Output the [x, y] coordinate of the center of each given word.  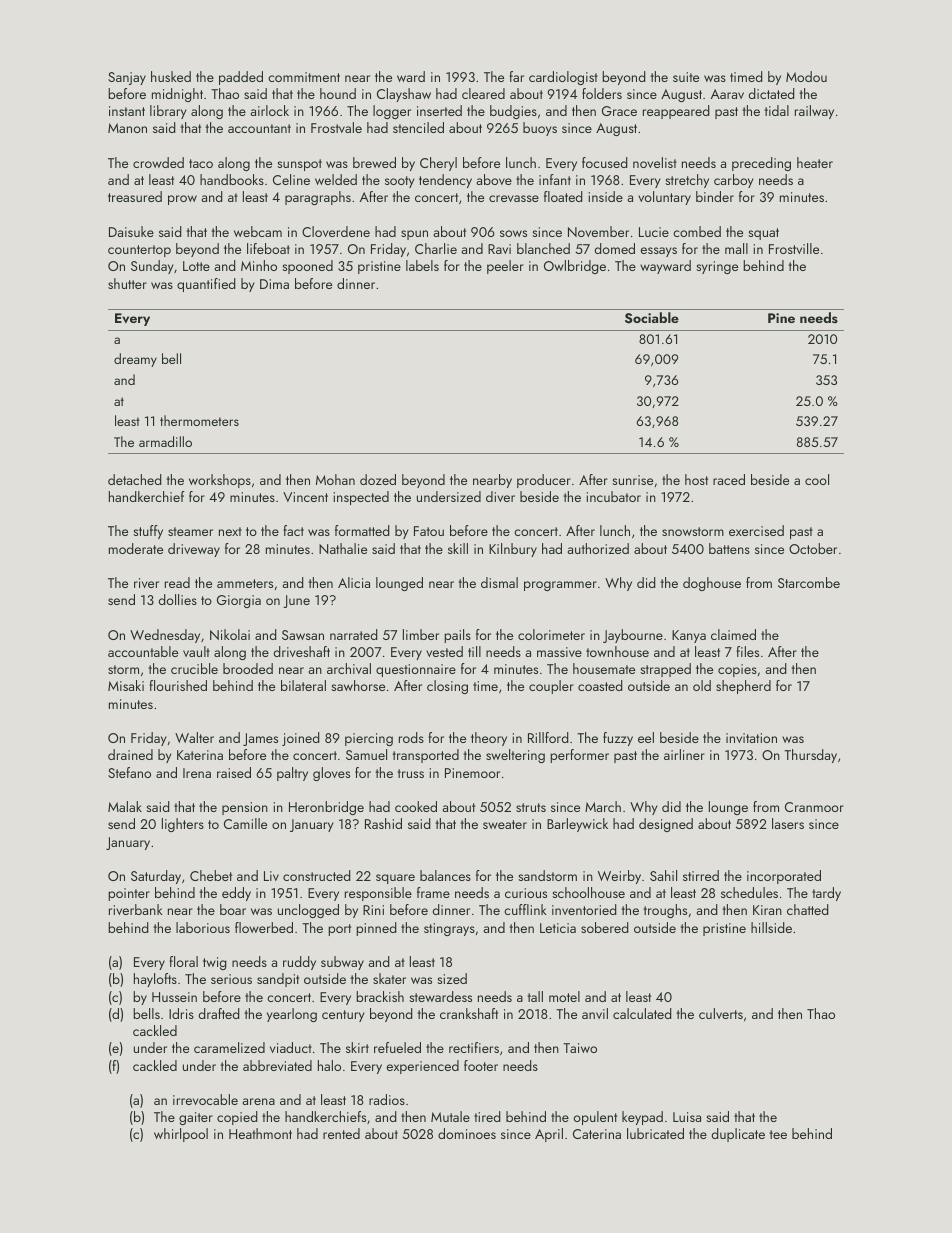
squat [763, 234]
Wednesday [165, 636]
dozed [378, 479]
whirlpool [181, 1135]
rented [341, 1133]
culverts [721, 1013]
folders [602, 93]
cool [817, 479]
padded [241, 78]
